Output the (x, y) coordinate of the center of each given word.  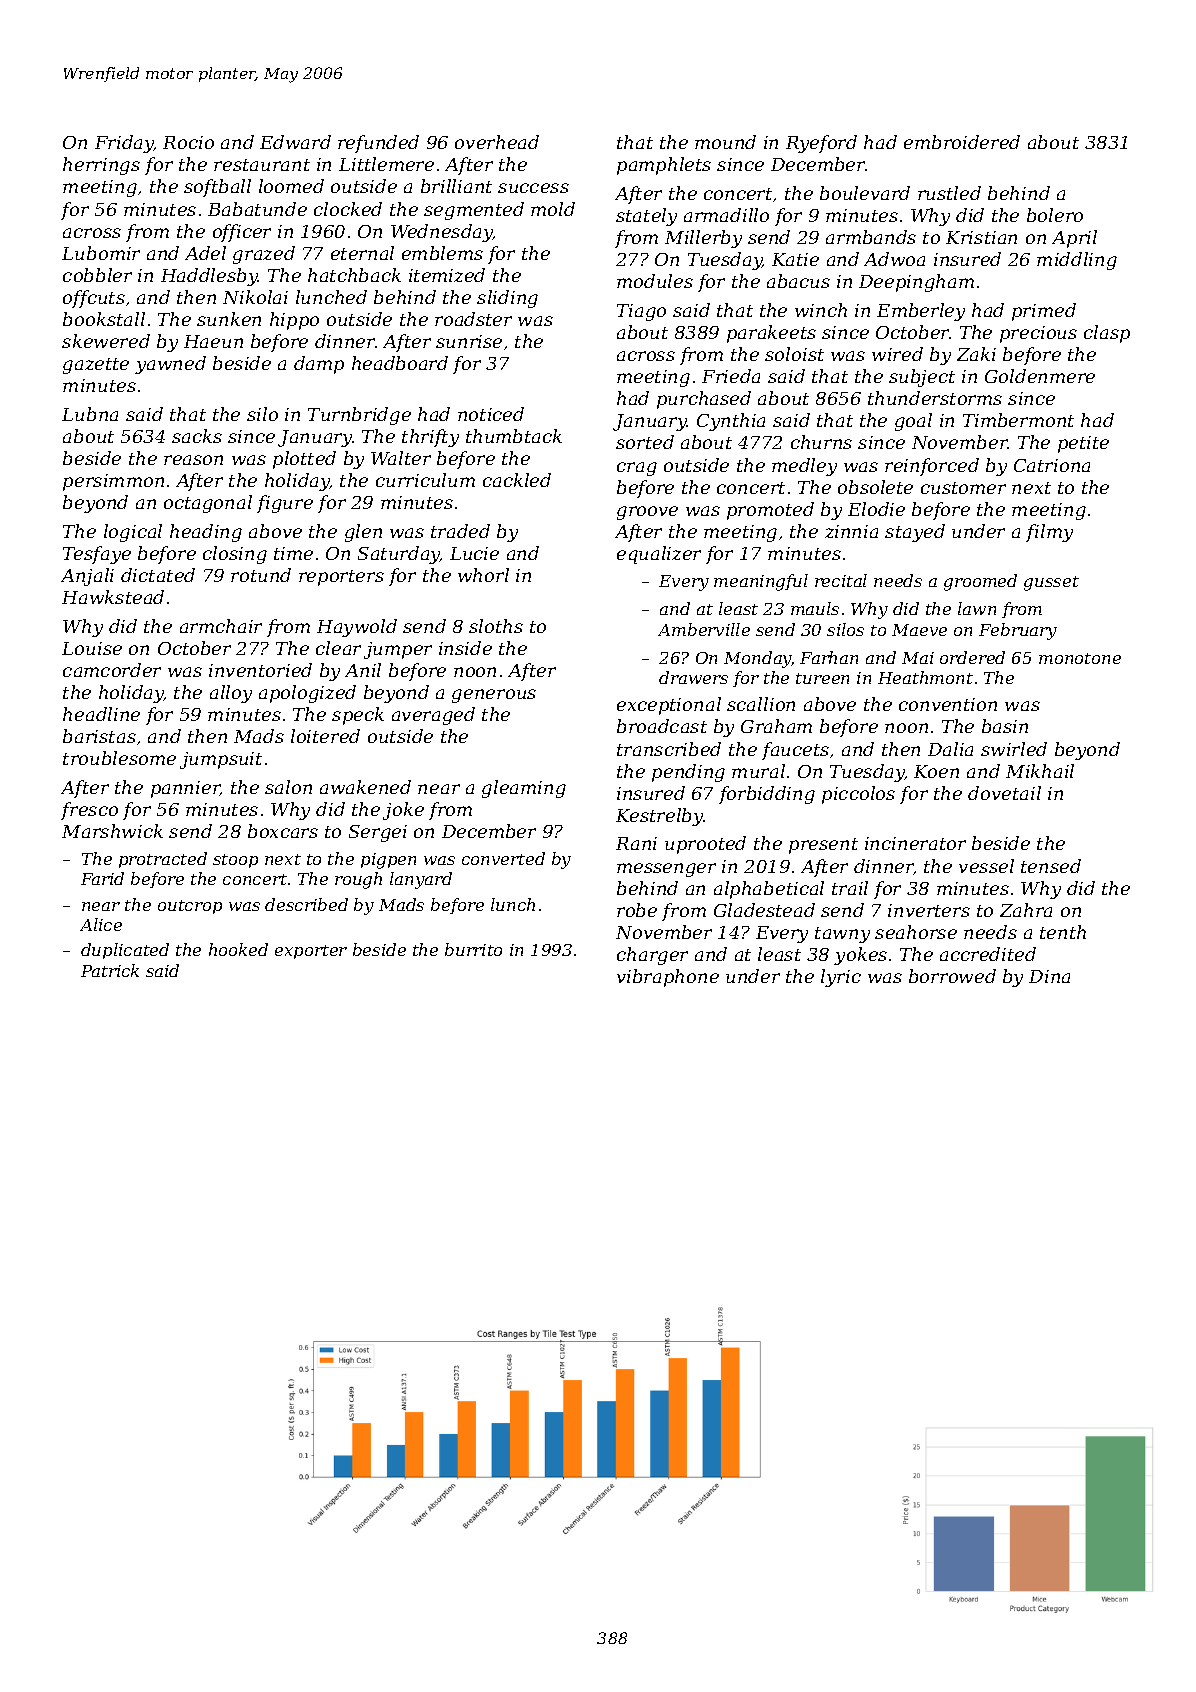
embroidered (962, 142)
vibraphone (668, 978)
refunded (378, 144)
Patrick (110, 970)
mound (725, 142)
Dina (1049, 976)
